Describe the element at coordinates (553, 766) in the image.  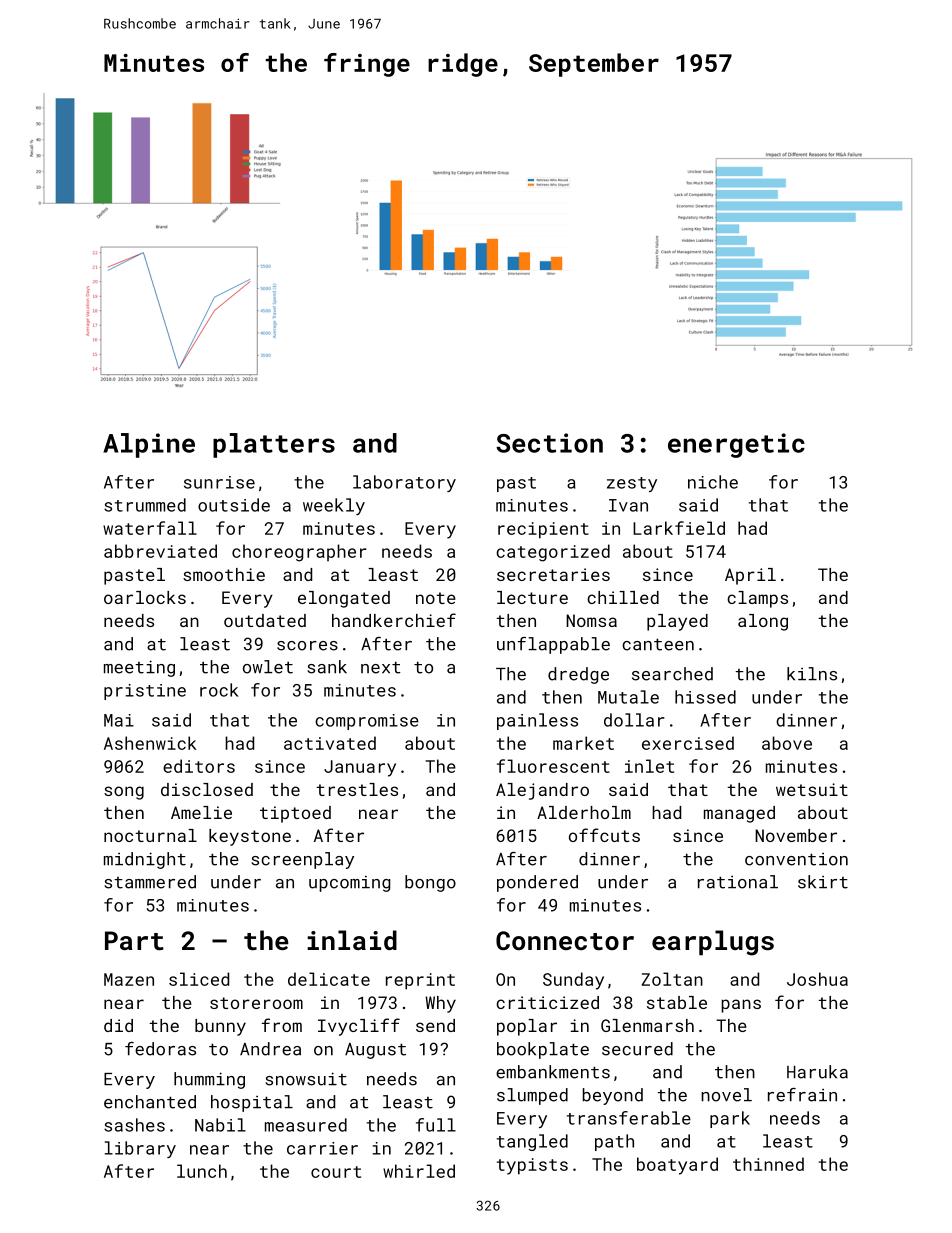
I see `fluorescent` at that location.
